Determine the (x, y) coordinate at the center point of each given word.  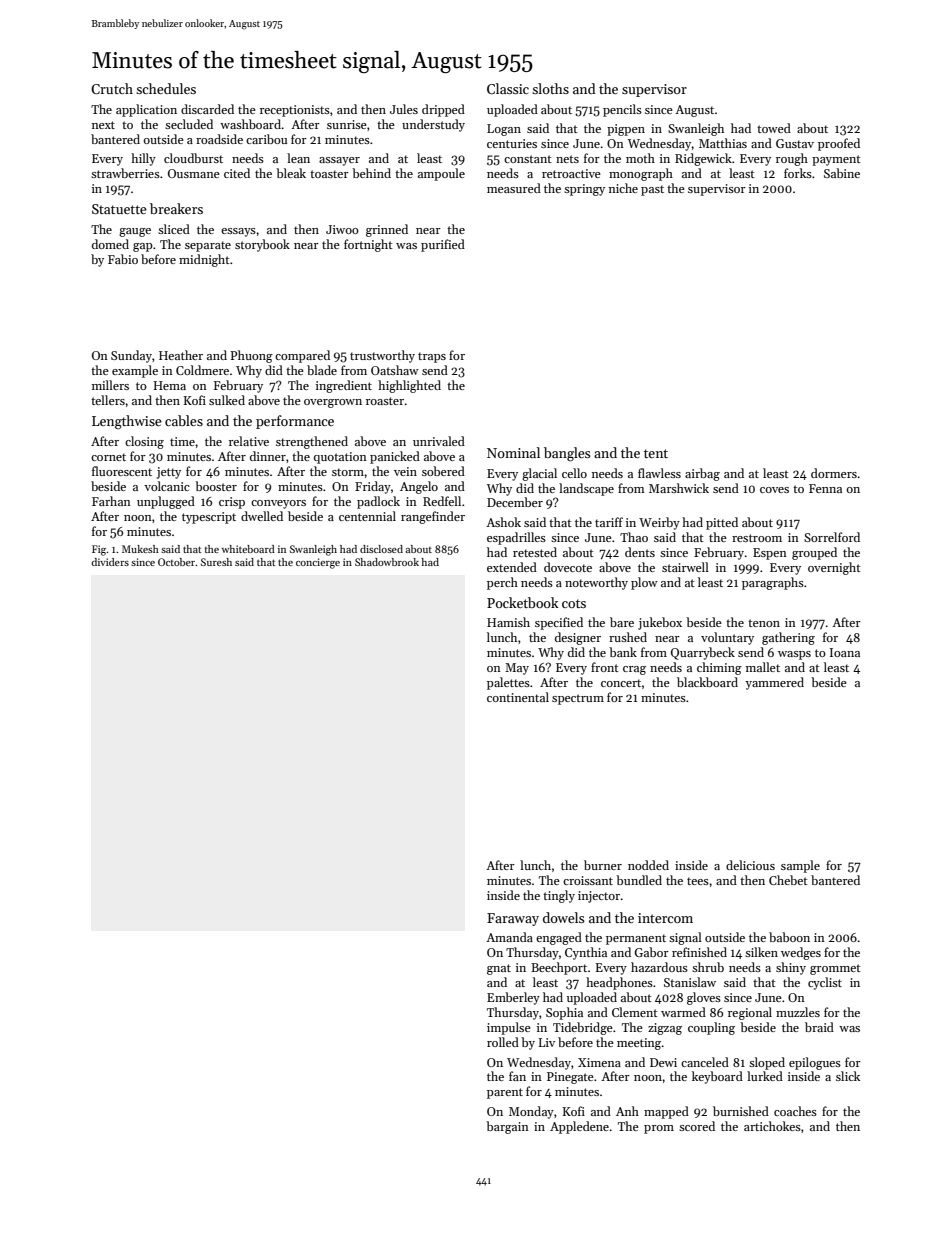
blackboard (707, 682)
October (177, 562)
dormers (834, 473)
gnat (499, 969)
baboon (789, 937)
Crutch (112, 88)
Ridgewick (703, 159)
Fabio (123, 259)
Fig (99, 550)
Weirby (659, 523)
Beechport (559, 968)
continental (518, 697)
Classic (508, 88)
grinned (387, 230)
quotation (340, 458)
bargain (507, 1127)
